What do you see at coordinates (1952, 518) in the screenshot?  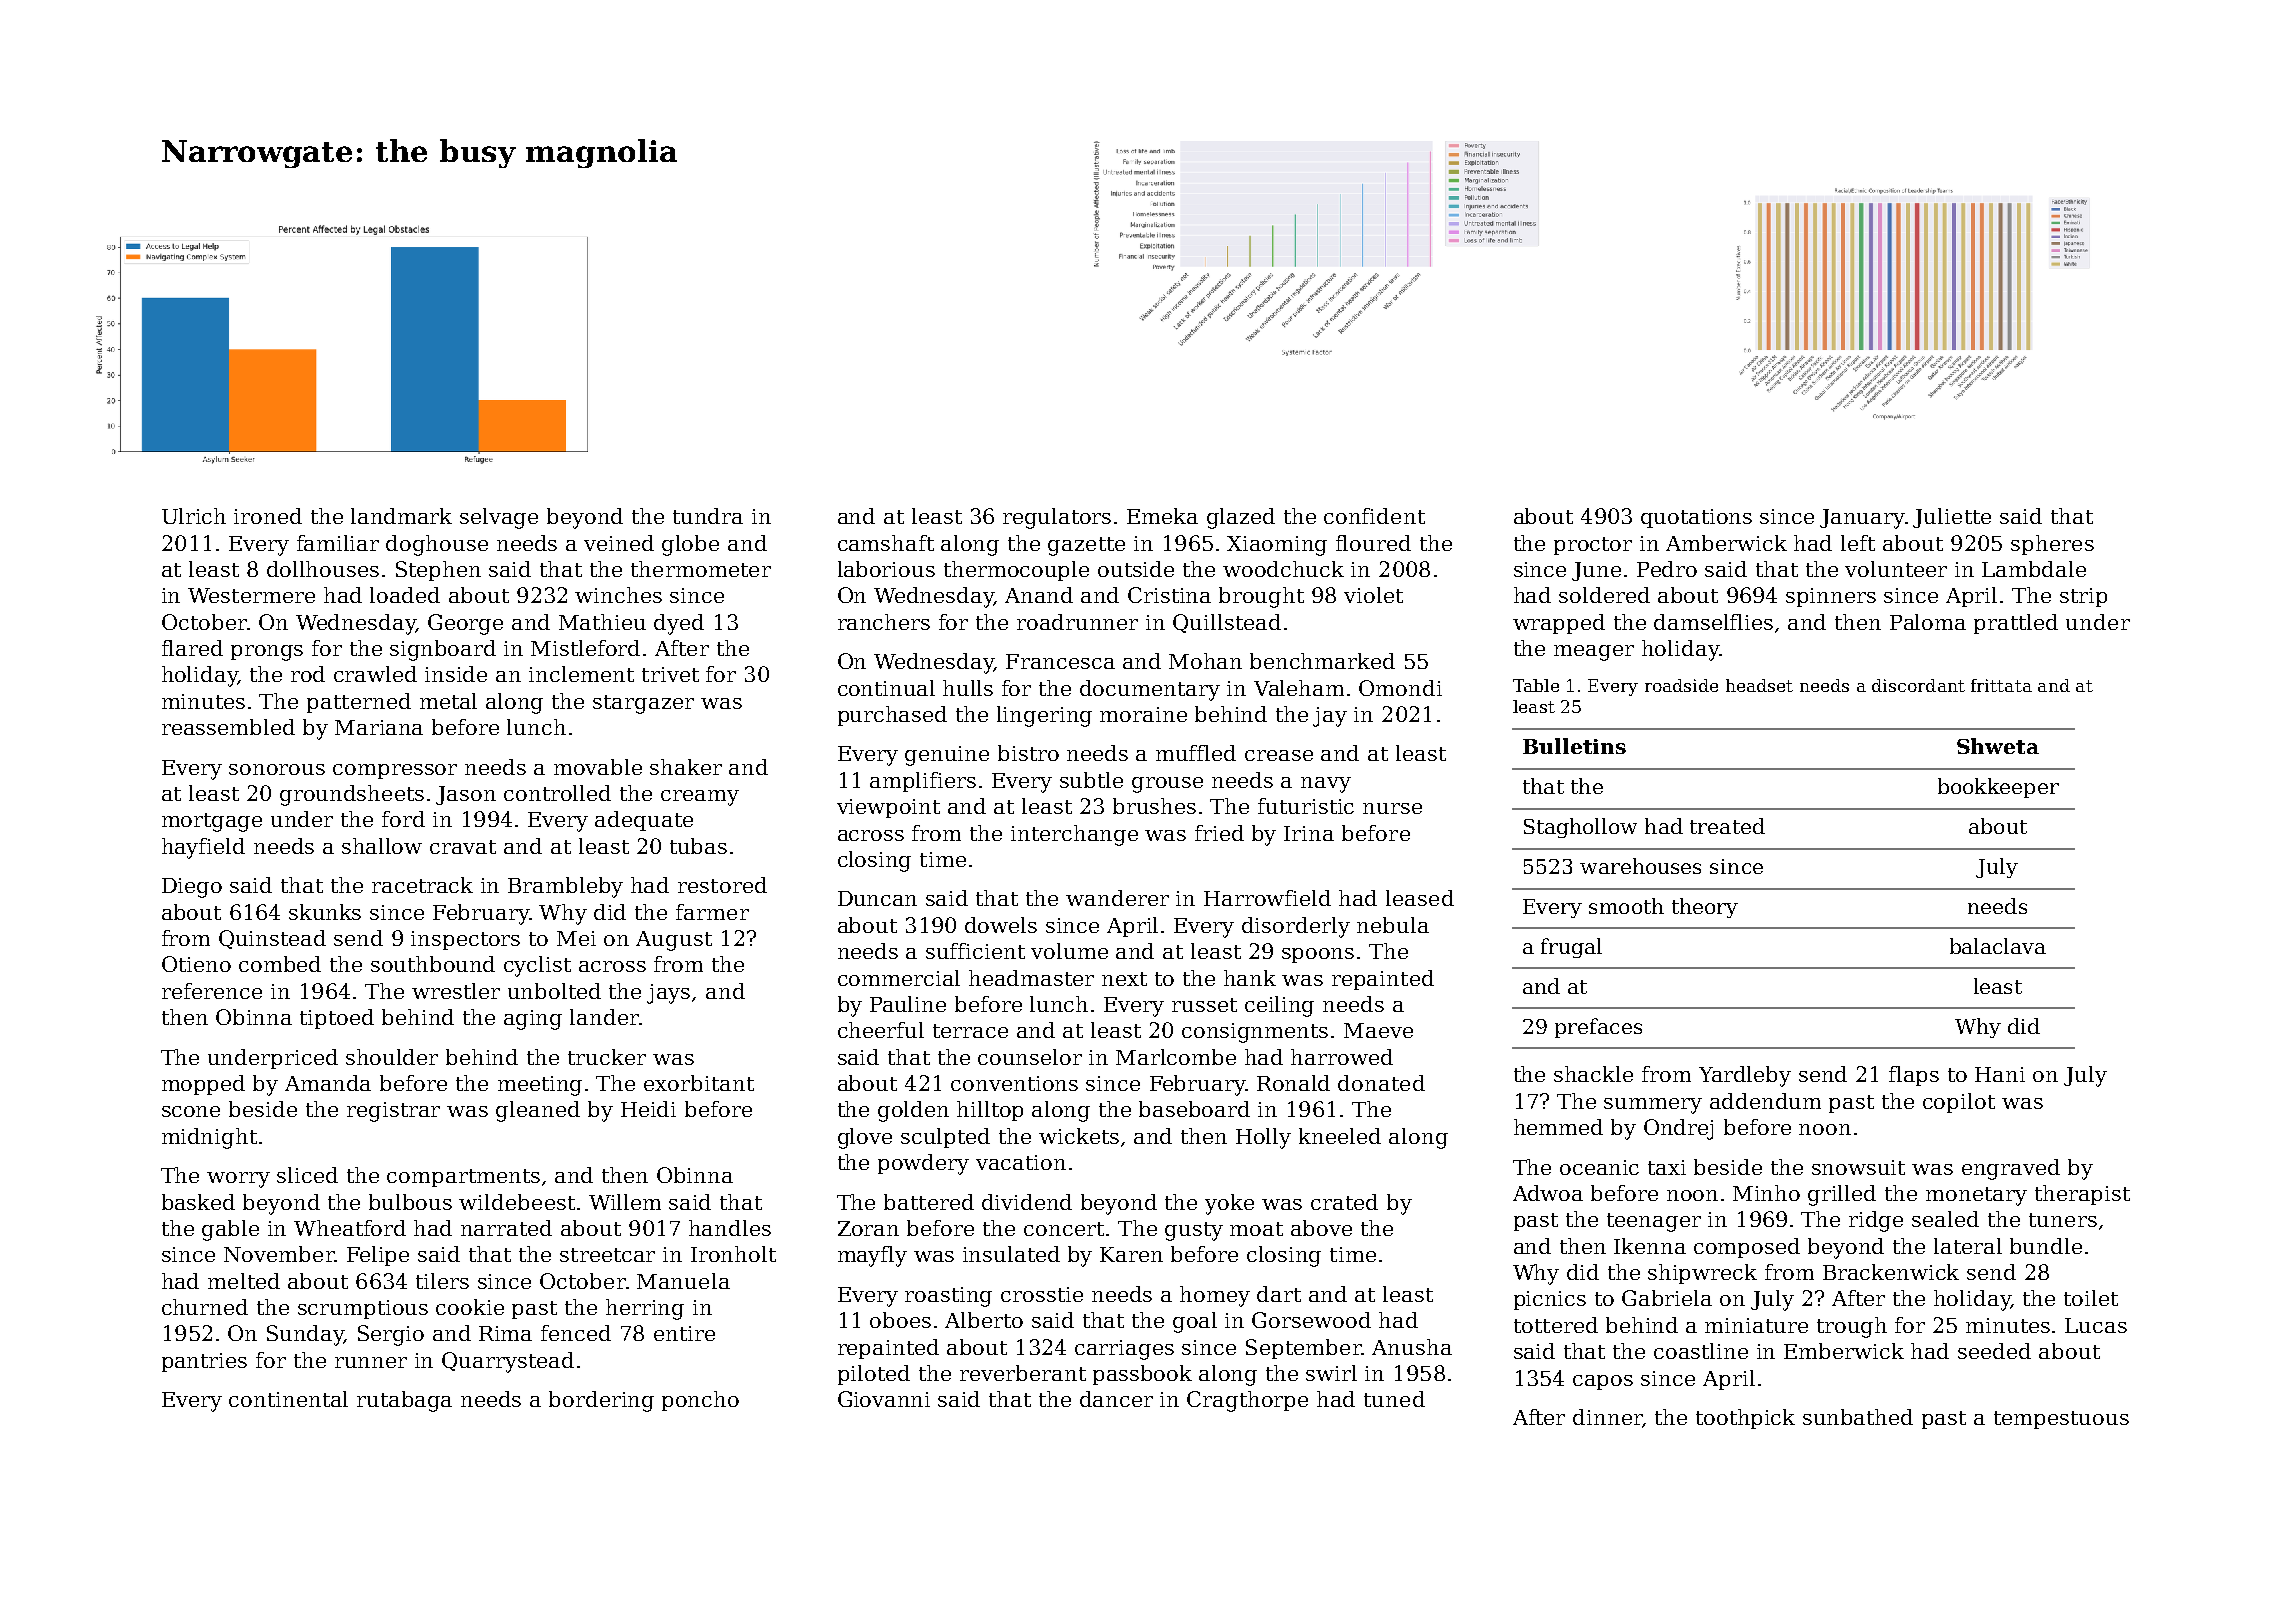 I see `Juliette` at bounding box center [1952, 518].
